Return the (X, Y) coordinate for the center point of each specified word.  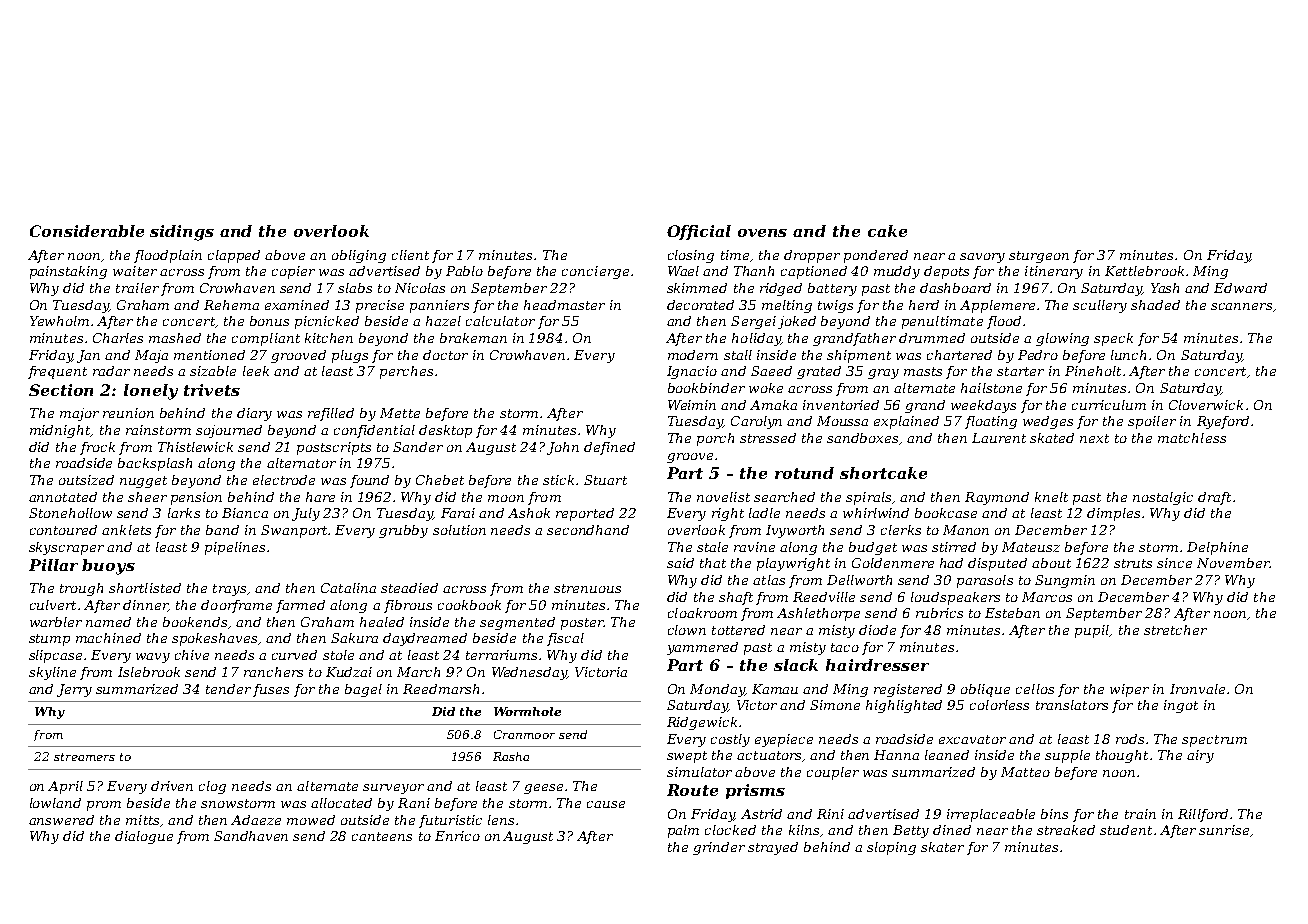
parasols (985, 581)
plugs (350, 356)
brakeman (473, 338)
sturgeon (1039, 257)
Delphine (1217, 548)
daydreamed (425, 639)
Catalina (348, 588)
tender (228, 689)
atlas (769, 580)
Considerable (87, 231)
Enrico (457, 836)
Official (699, 232)
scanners (1241, 306)
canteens (382, 836)
